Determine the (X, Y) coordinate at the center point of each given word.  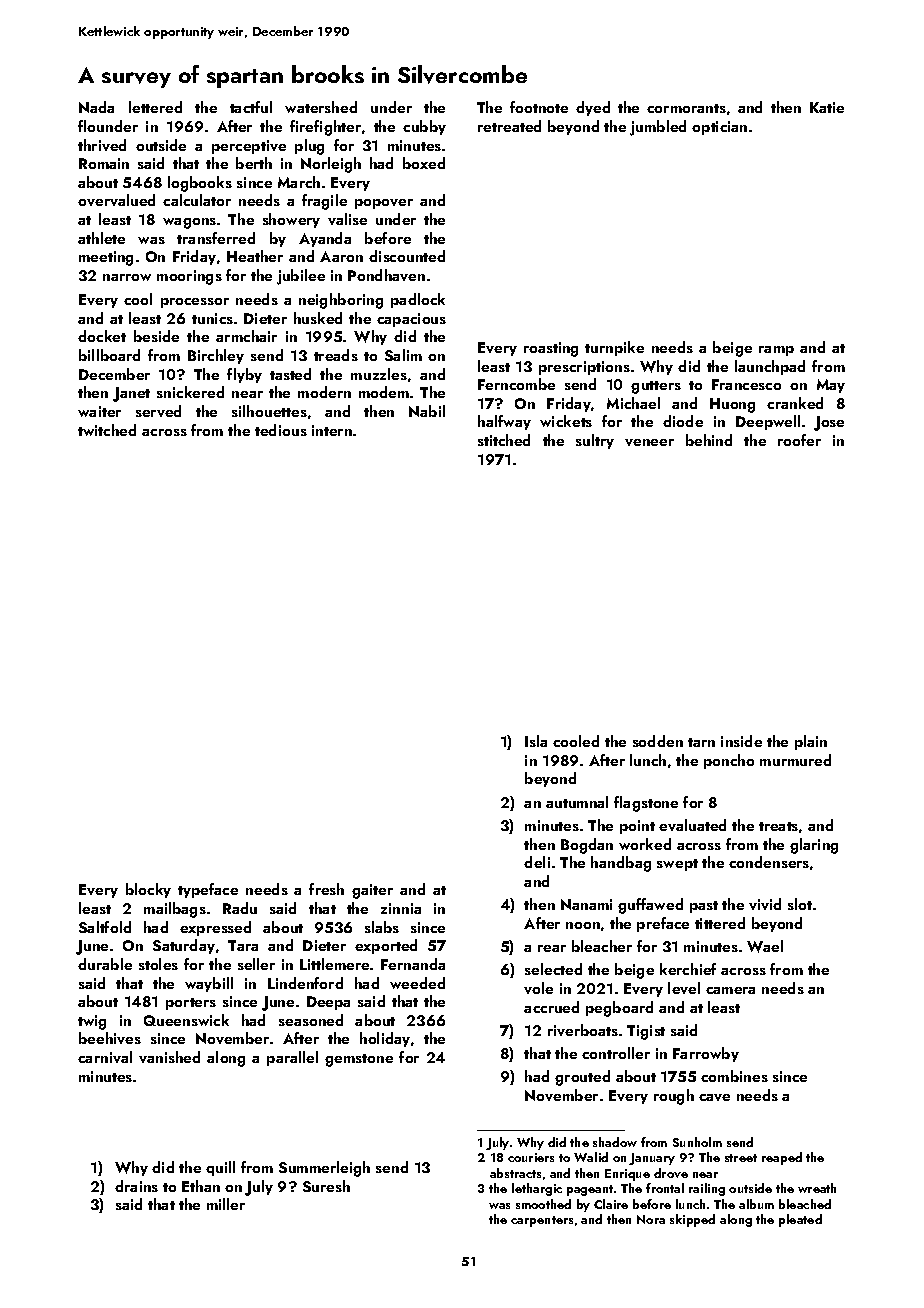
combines (734, 1076)
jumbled (658, 128)
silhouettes (269, 411)
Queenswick (186, 1020)
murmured (795, 760)
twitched (107, 430)
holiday (385, 1039)
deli (537, 862)
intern (332, 430)
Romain (104, 163)
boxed (424, 163)
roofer (799, 440)
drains (136, 1186)
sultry (595, 441)
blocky (148, 890)
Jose (829, 423)
